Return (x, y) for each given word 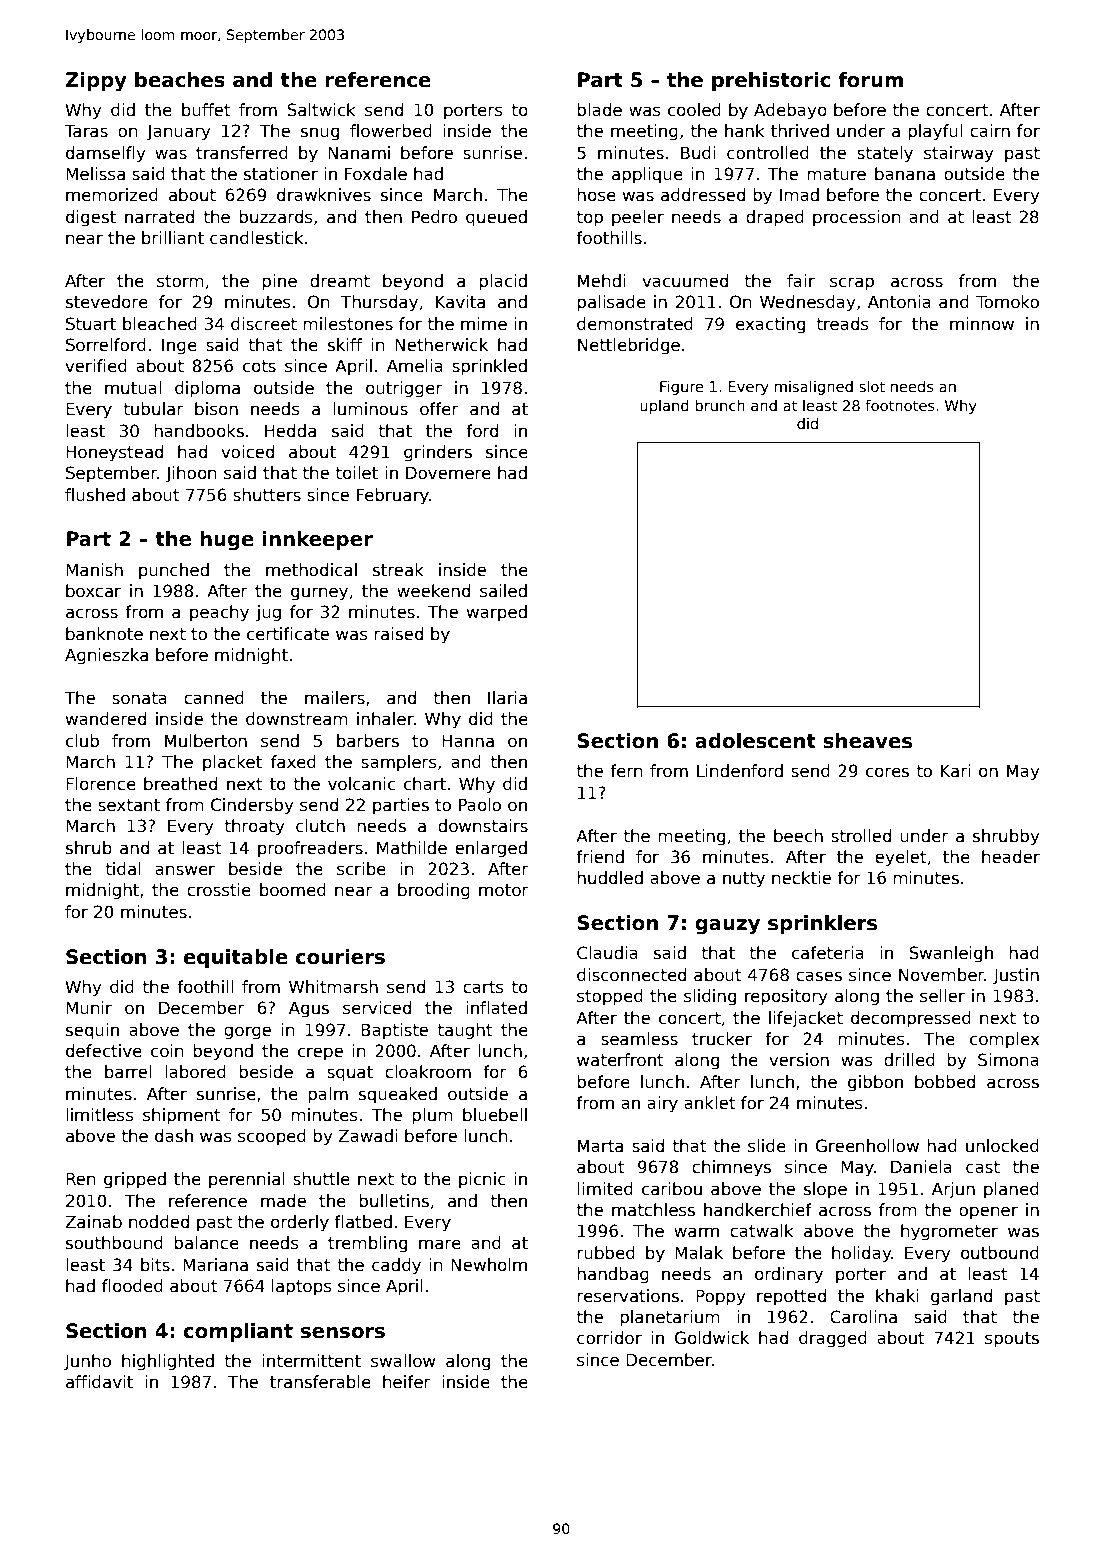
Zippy (96, 82)
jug (268, 613)
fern (626, 771)
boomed (293, 890)
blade (599, 110)
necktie (801, 878)
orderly (300, 1223)
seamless (639, 1039)
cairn (990, 131)
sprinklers (822, 924)
